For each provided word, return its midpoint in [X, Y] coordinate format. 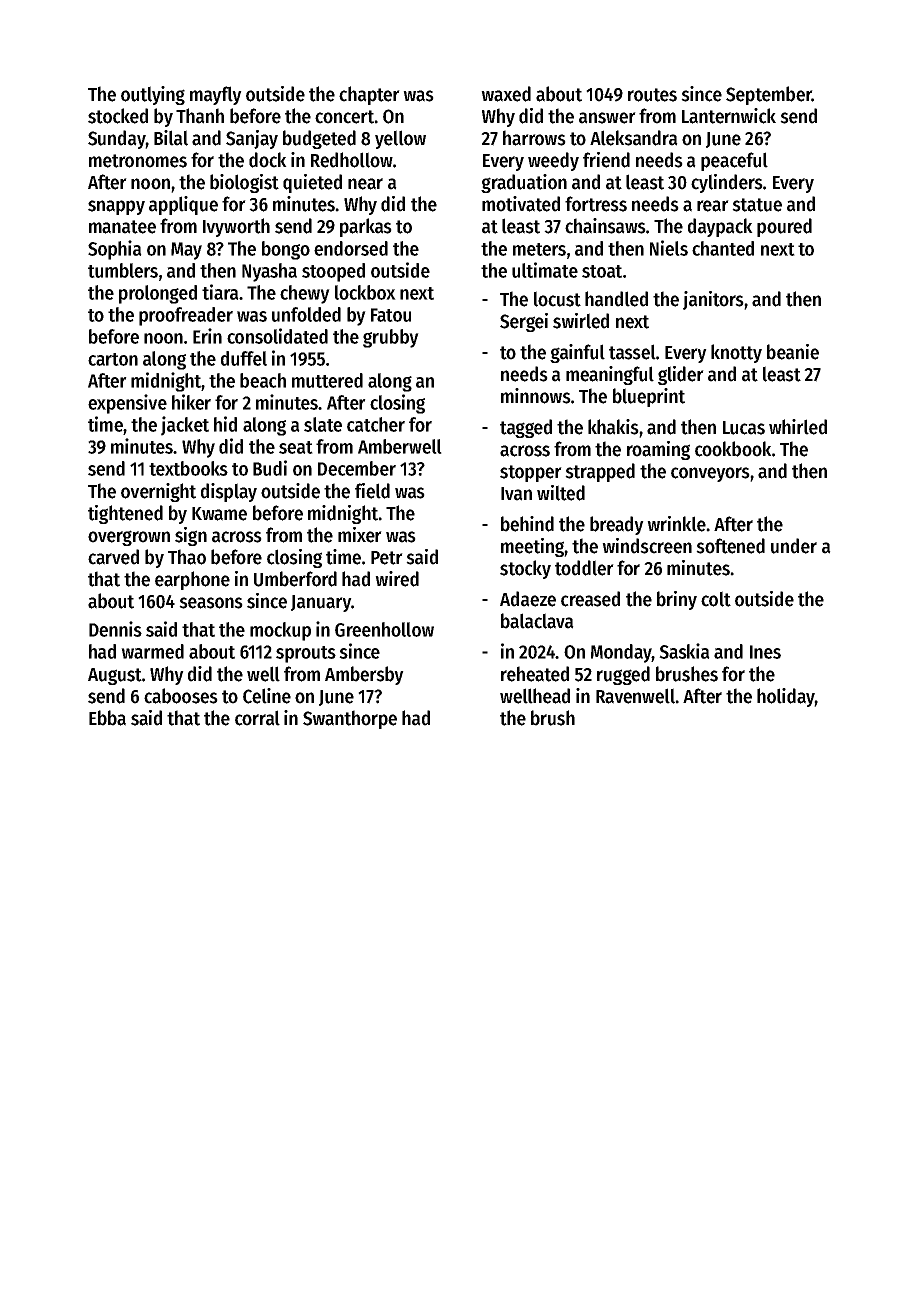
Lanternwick [729, 116]
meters [539, 249]
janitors [713, 300]
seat [296, 447]
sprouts [306, 654]
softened [730, 546]
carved [113, 557]
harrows [534, 138]
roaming [658, 450]
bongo [286, 250]
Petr [387, 558]
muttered [327, 380]
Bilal [171, 138]
